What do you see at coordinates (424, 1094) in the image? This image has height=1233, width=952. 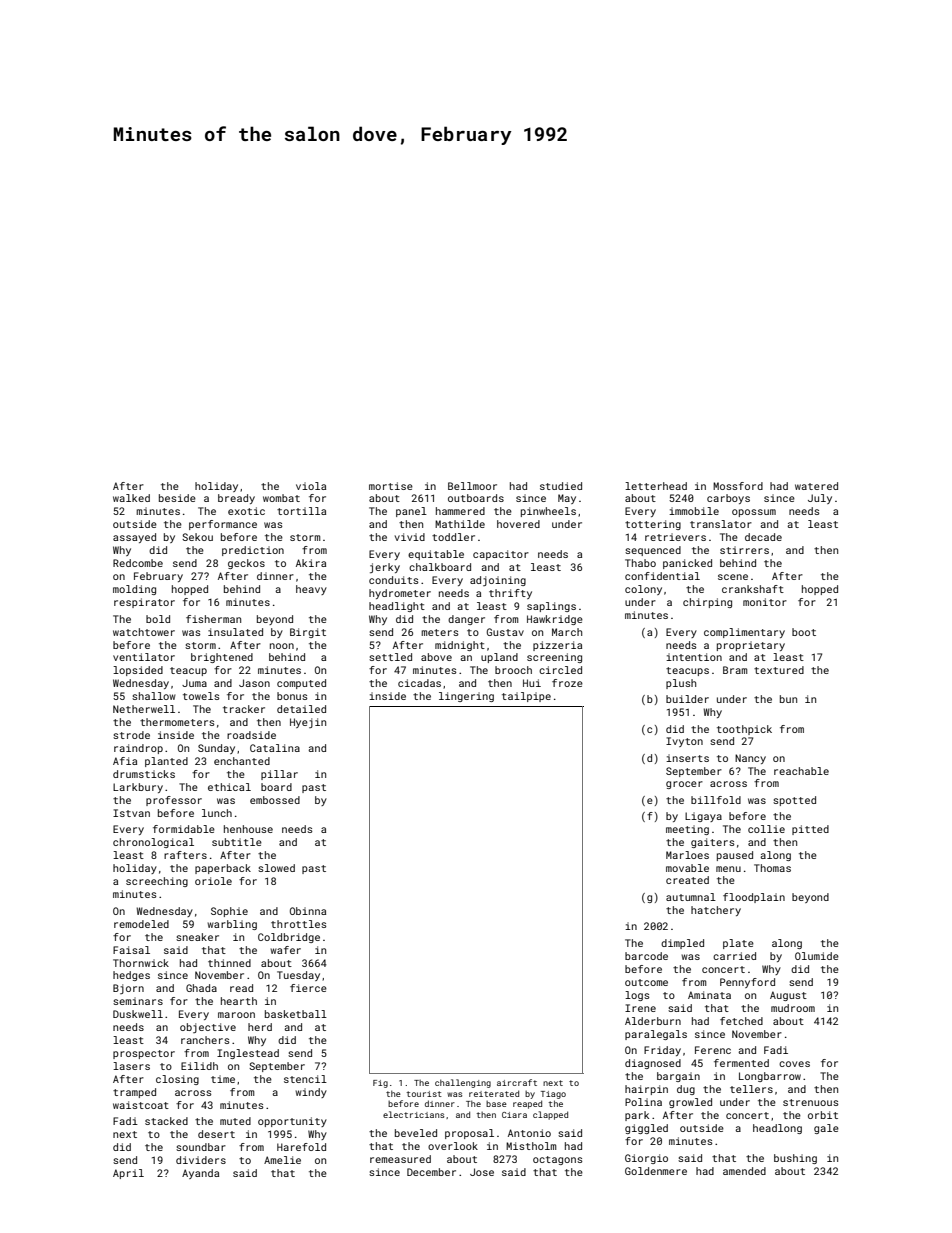 I see `tourist` at bounding box center [424, 1094].
